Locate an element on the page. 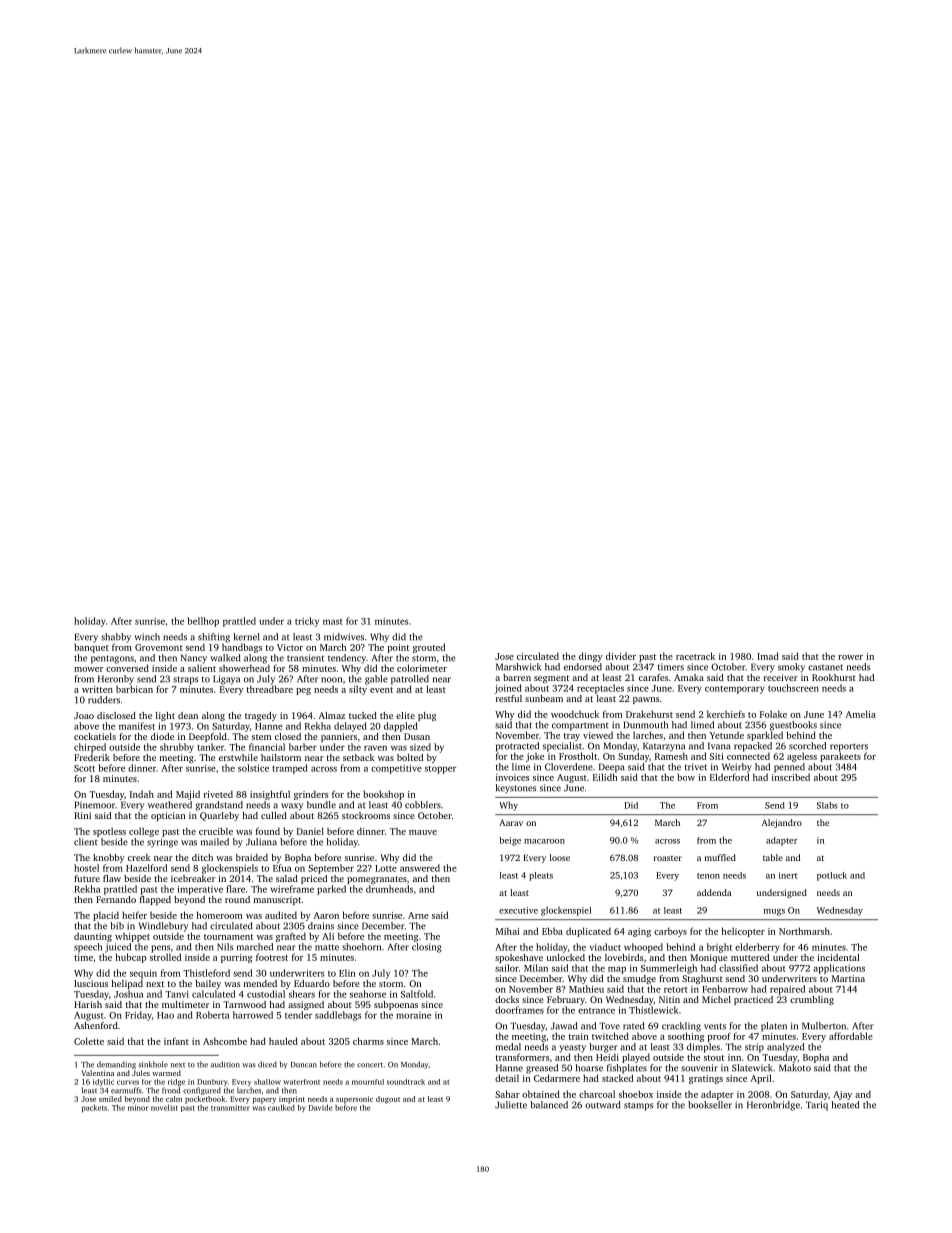  Northmarsh is located at coordinates (804, 931).
